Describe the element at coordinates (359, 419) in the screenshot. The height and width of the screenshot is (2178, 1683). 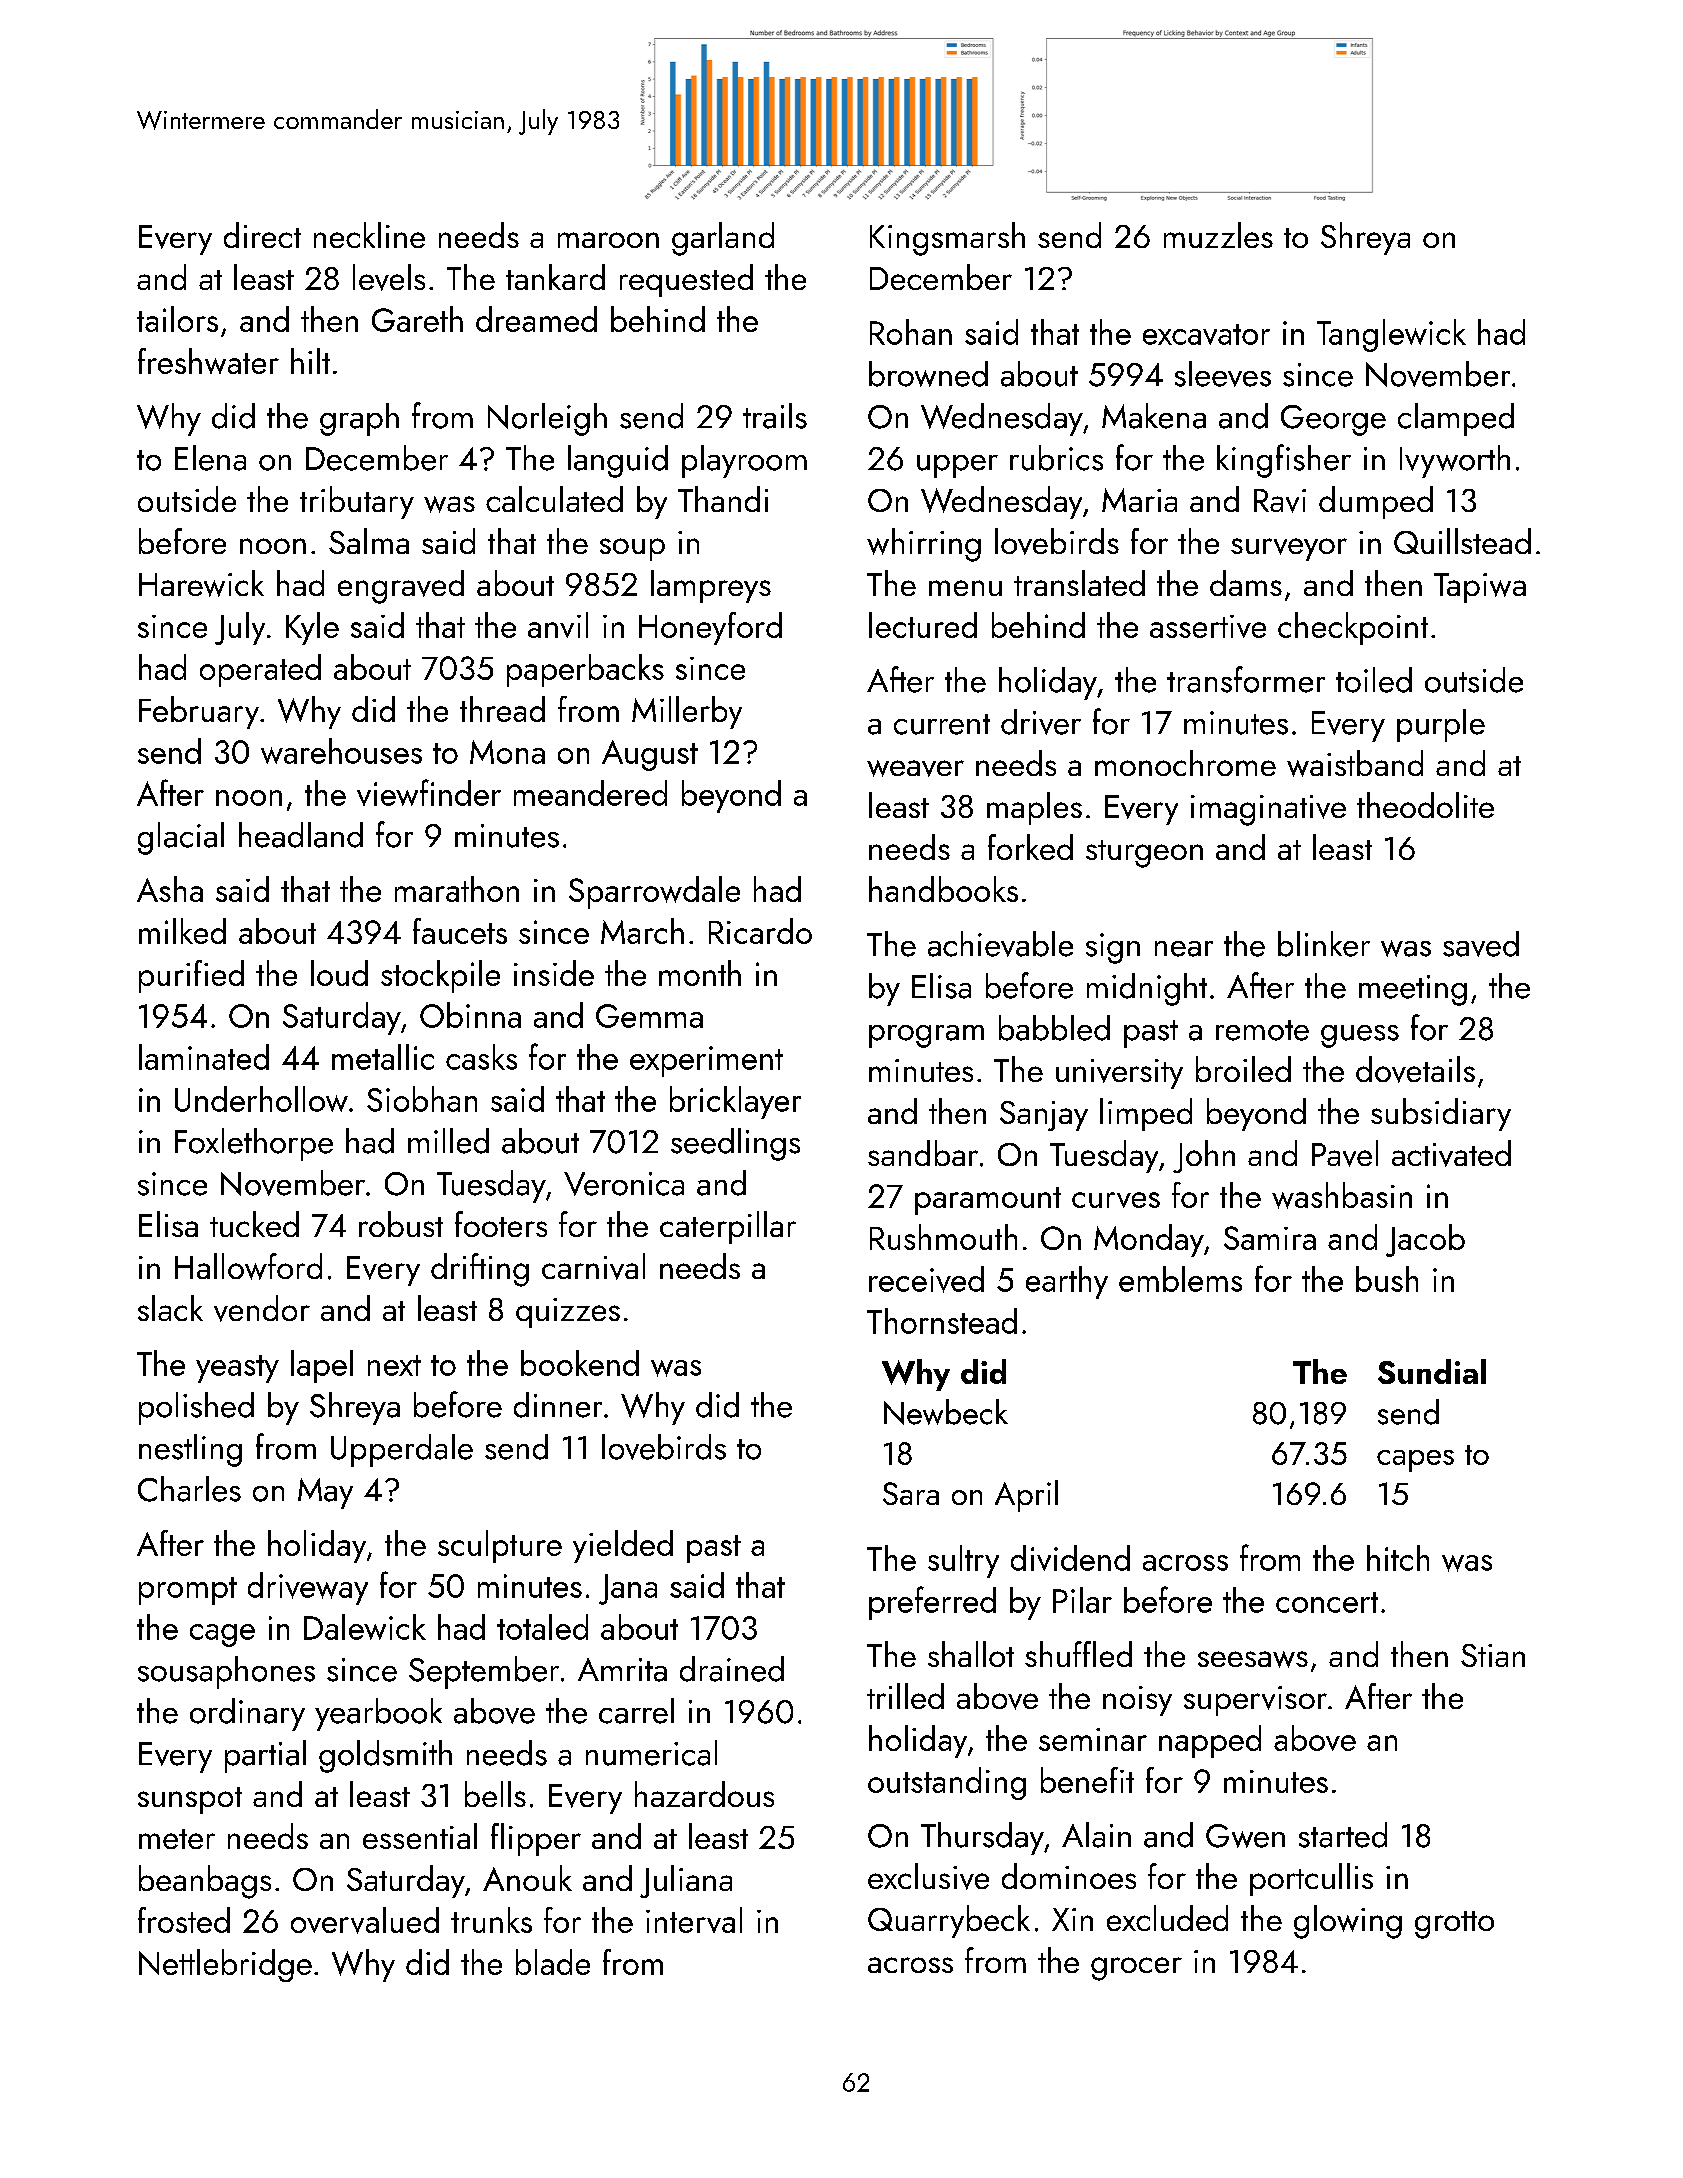
I see `graph` at that location.
